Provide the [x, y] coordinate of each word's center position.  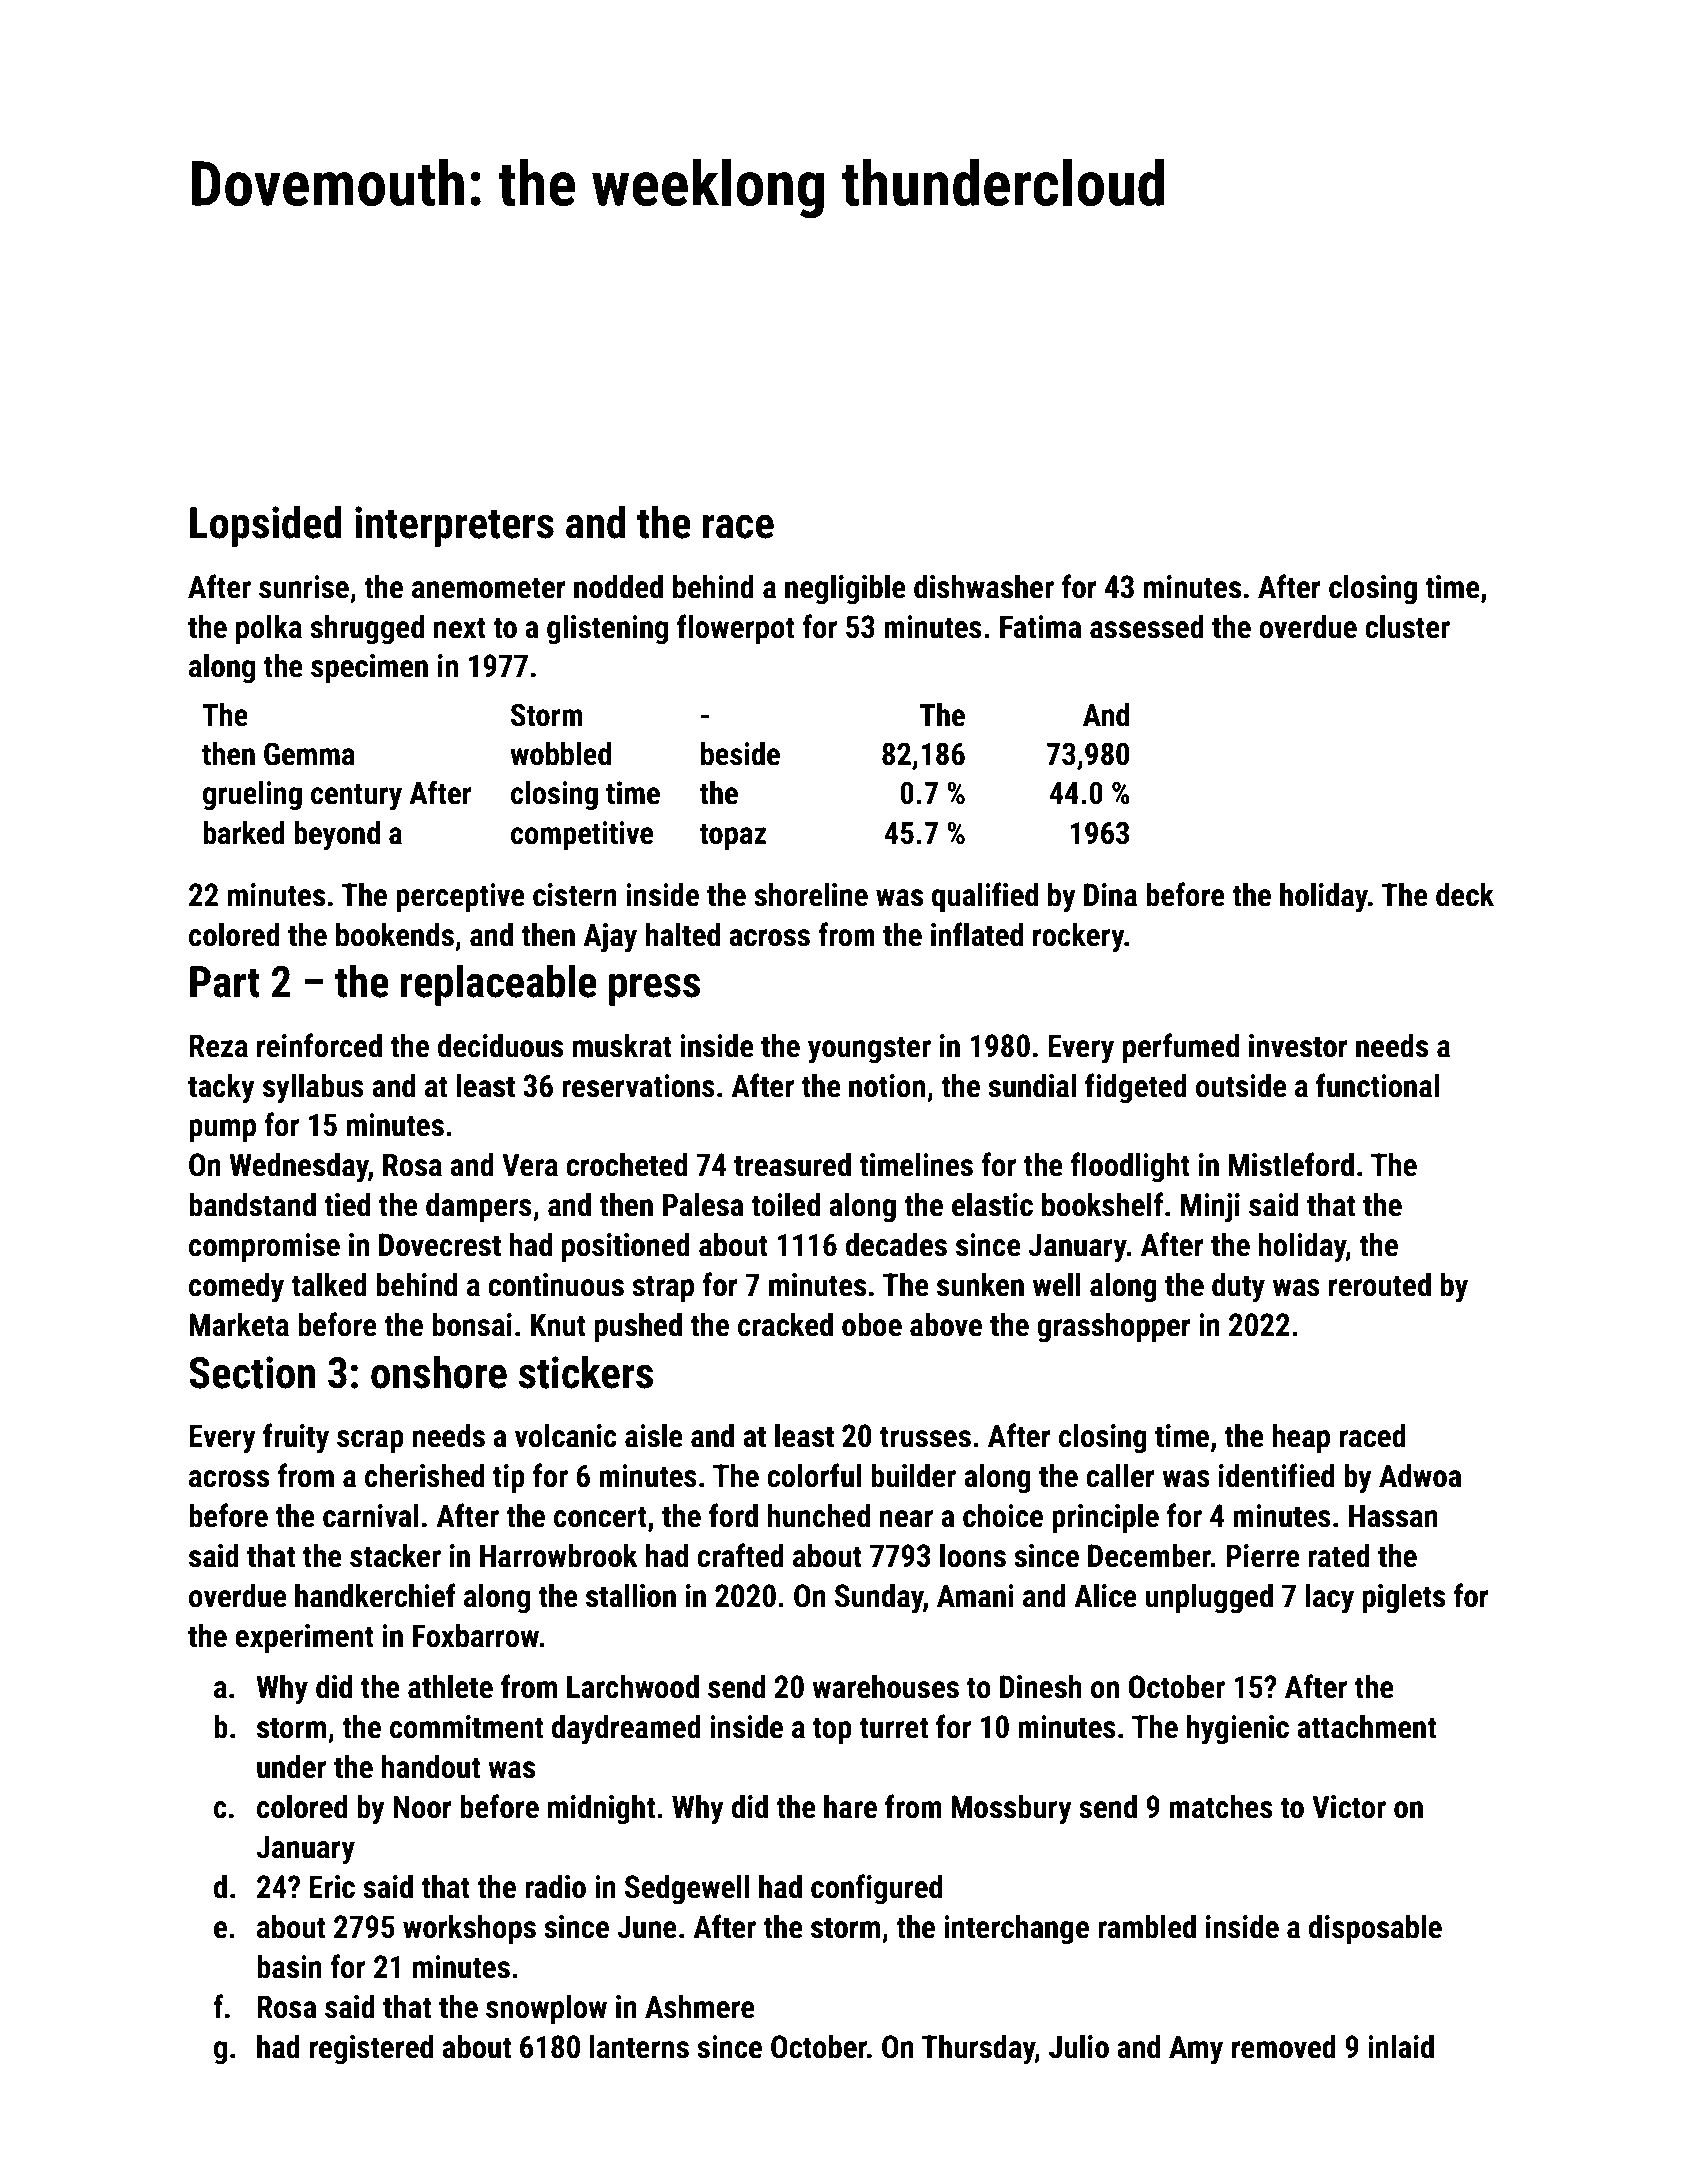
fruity [296, 1438]
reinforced [319, 1045]
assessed [1147, 627]
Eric [332, 1887]
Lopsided [266, 526]
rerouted [1380, 1285]
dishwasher [984, 587]
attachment [1366, 1727]
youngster [869, 1050]
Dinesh [1041, 1687]
